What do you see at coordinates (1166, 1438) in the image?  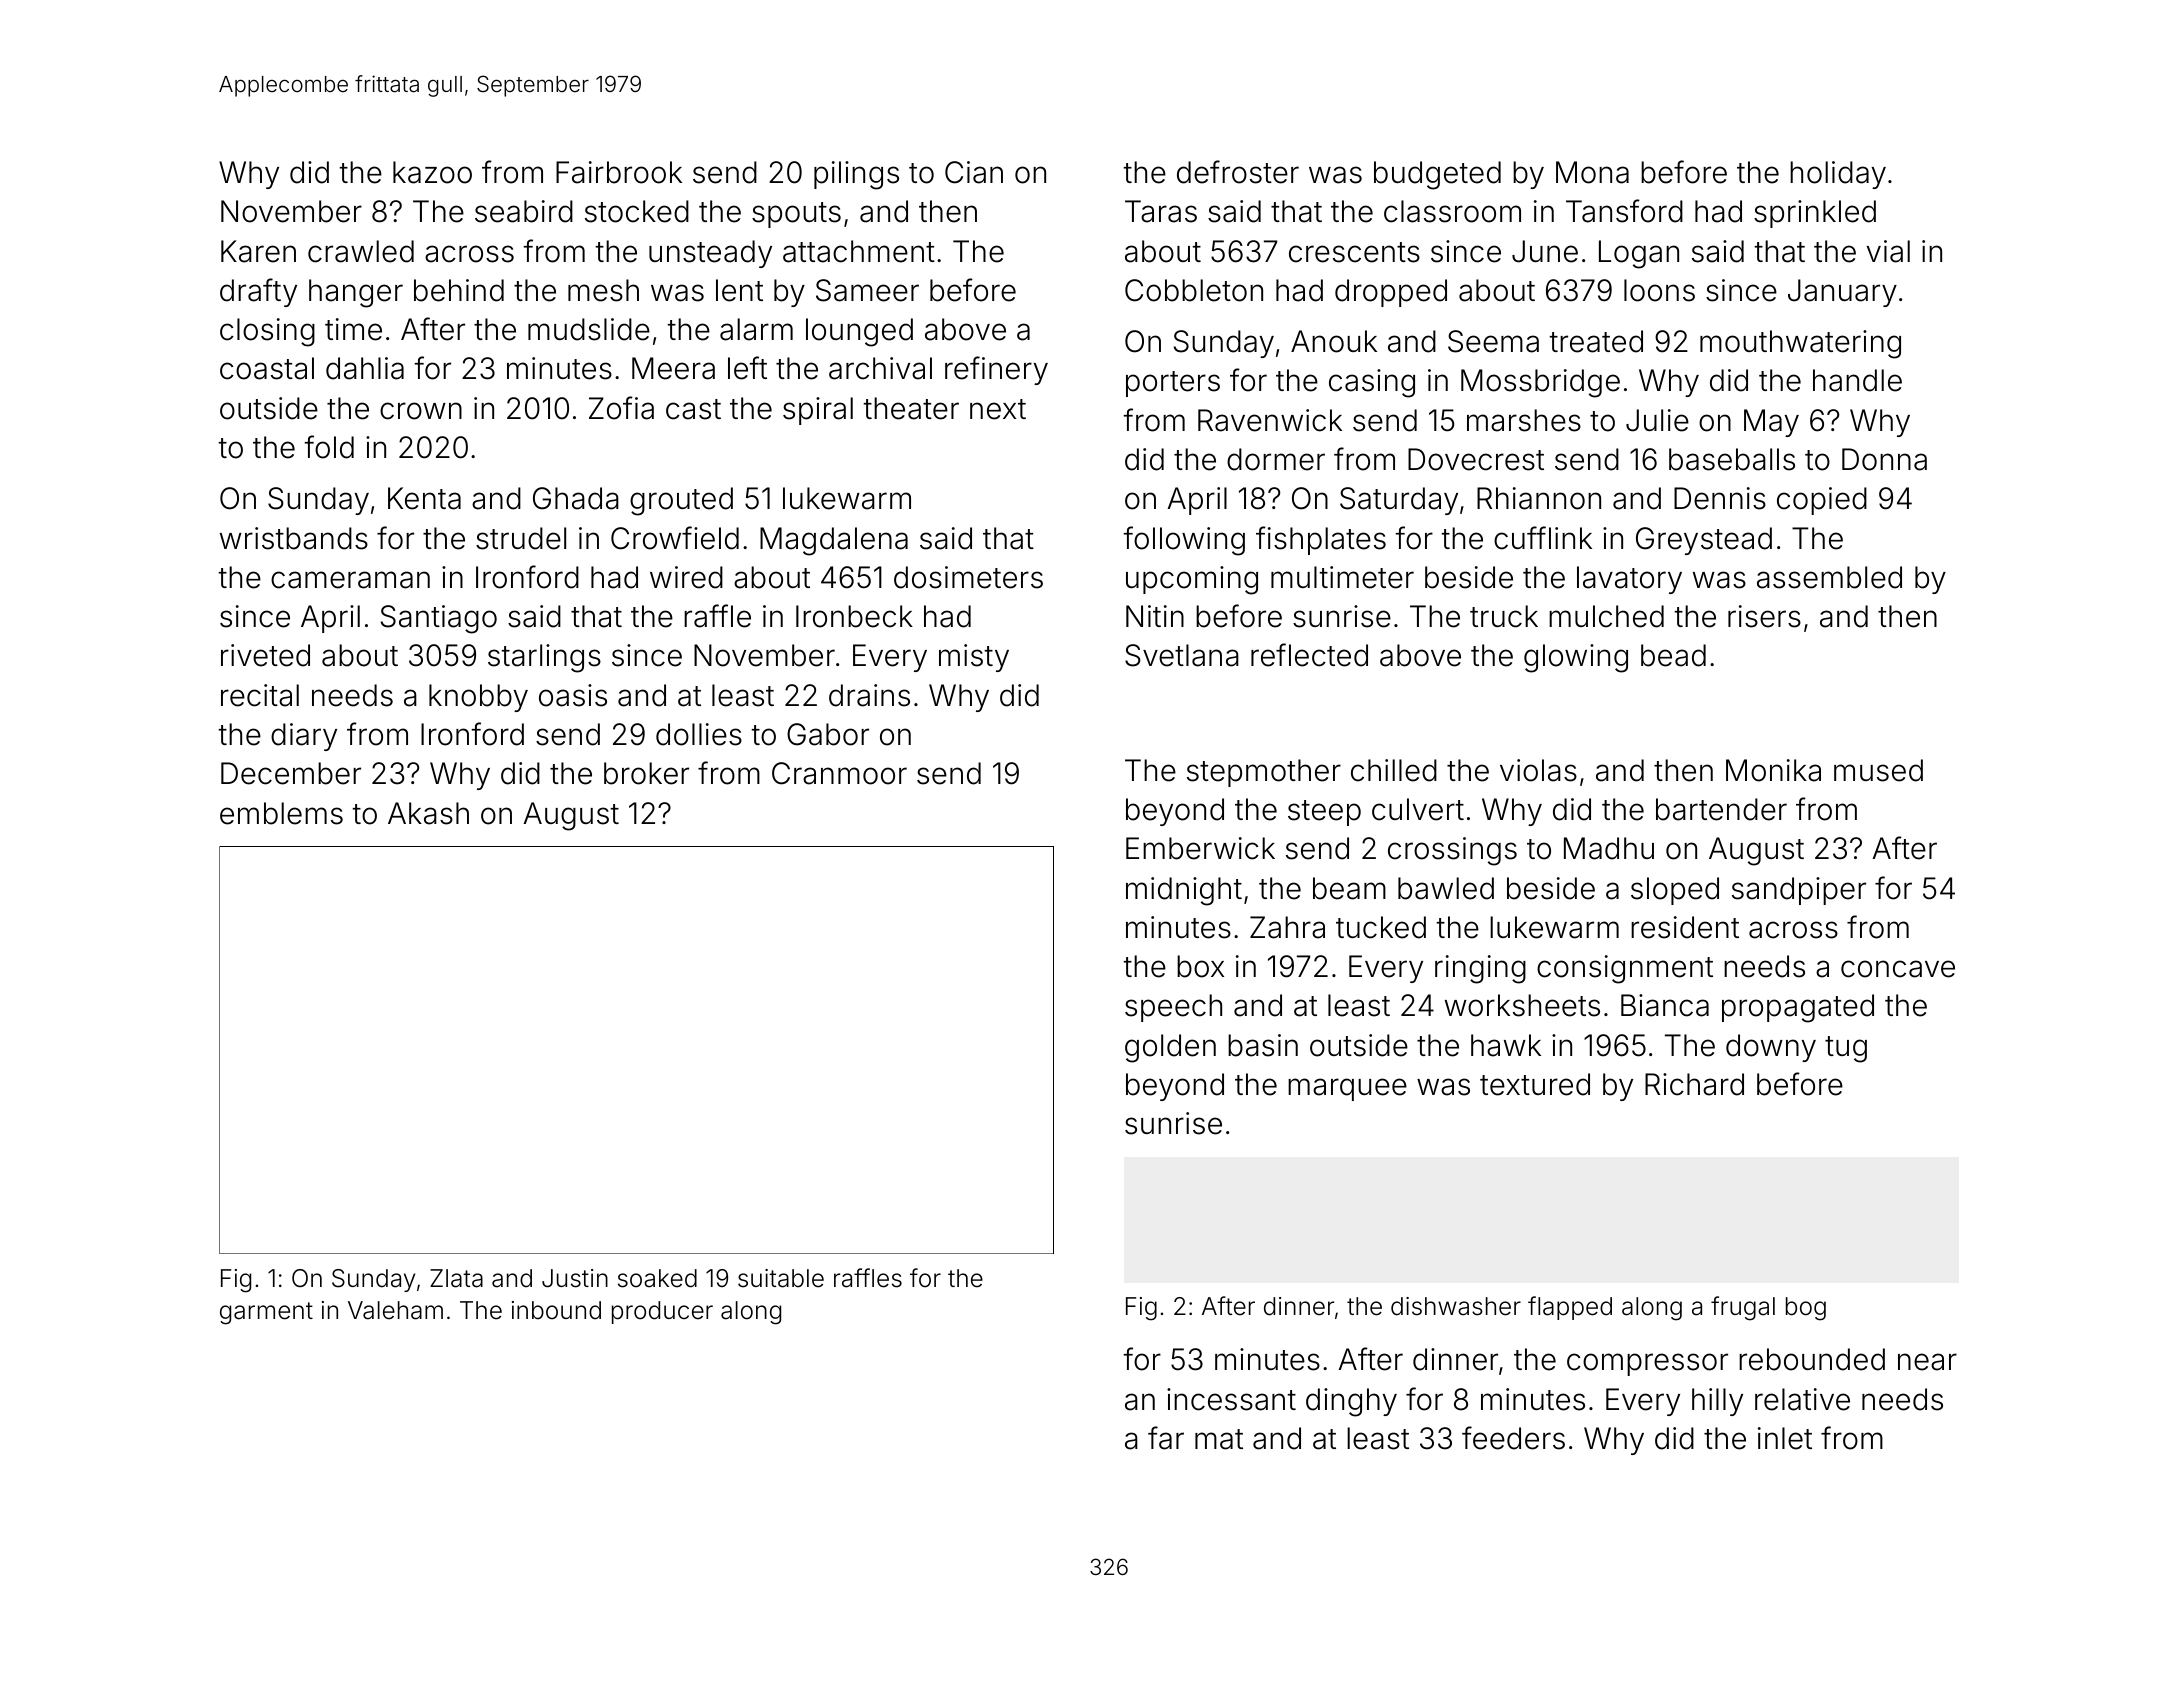 I see `far` at bounding box center [1166, 1438].
